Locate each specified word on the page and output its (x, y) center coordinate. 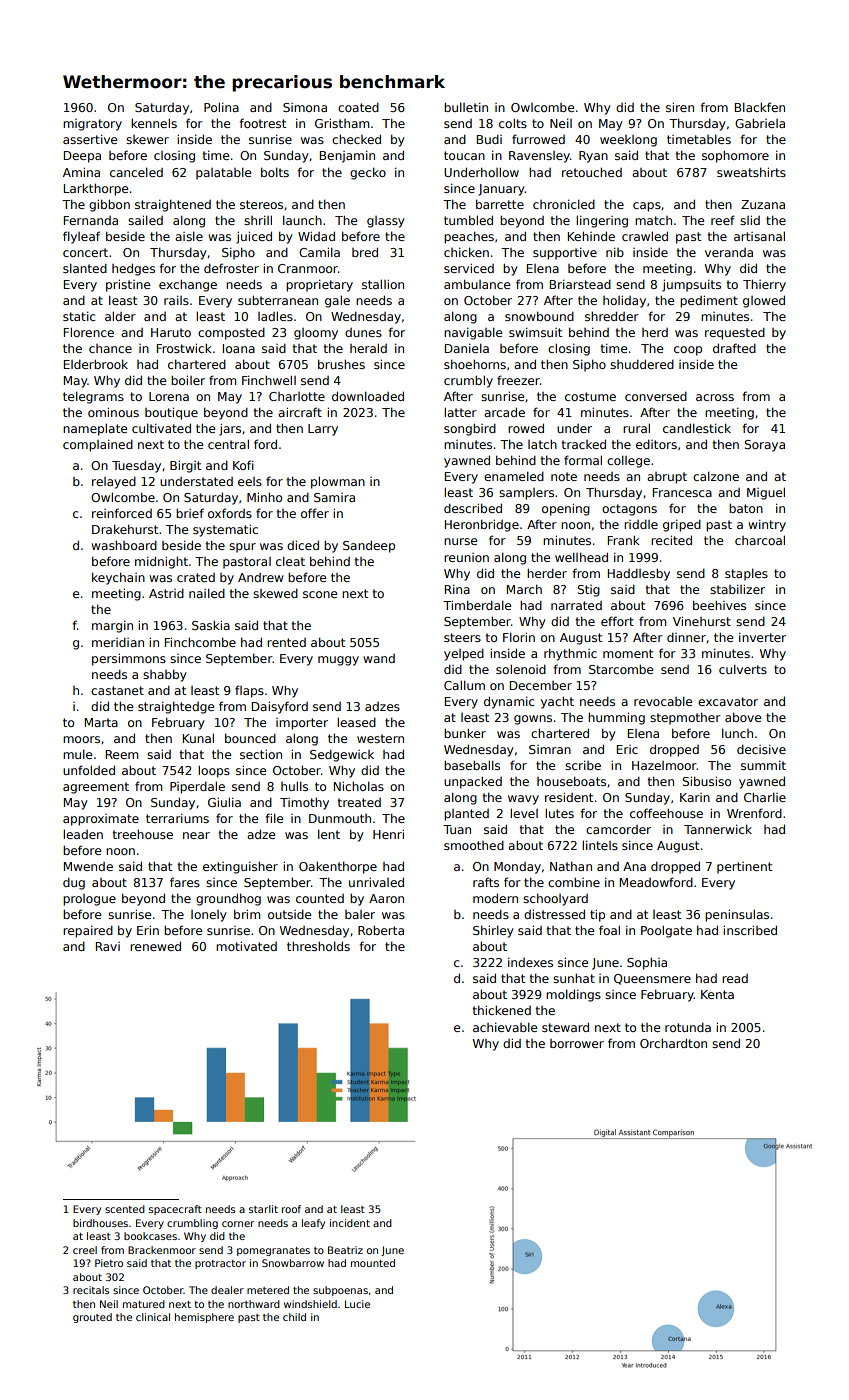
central (228, 444)
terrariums (177, 818)
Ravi (108, 946)
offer (315, 513)
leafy (313, 1224)
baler (360, 914)
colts (513, 123)
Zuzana (763, 204)
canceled (136, 172)
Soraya (764, 446)
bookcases (150, 1236)
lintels (600, 845)
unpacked (473, 782)
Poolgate (666, 931)
